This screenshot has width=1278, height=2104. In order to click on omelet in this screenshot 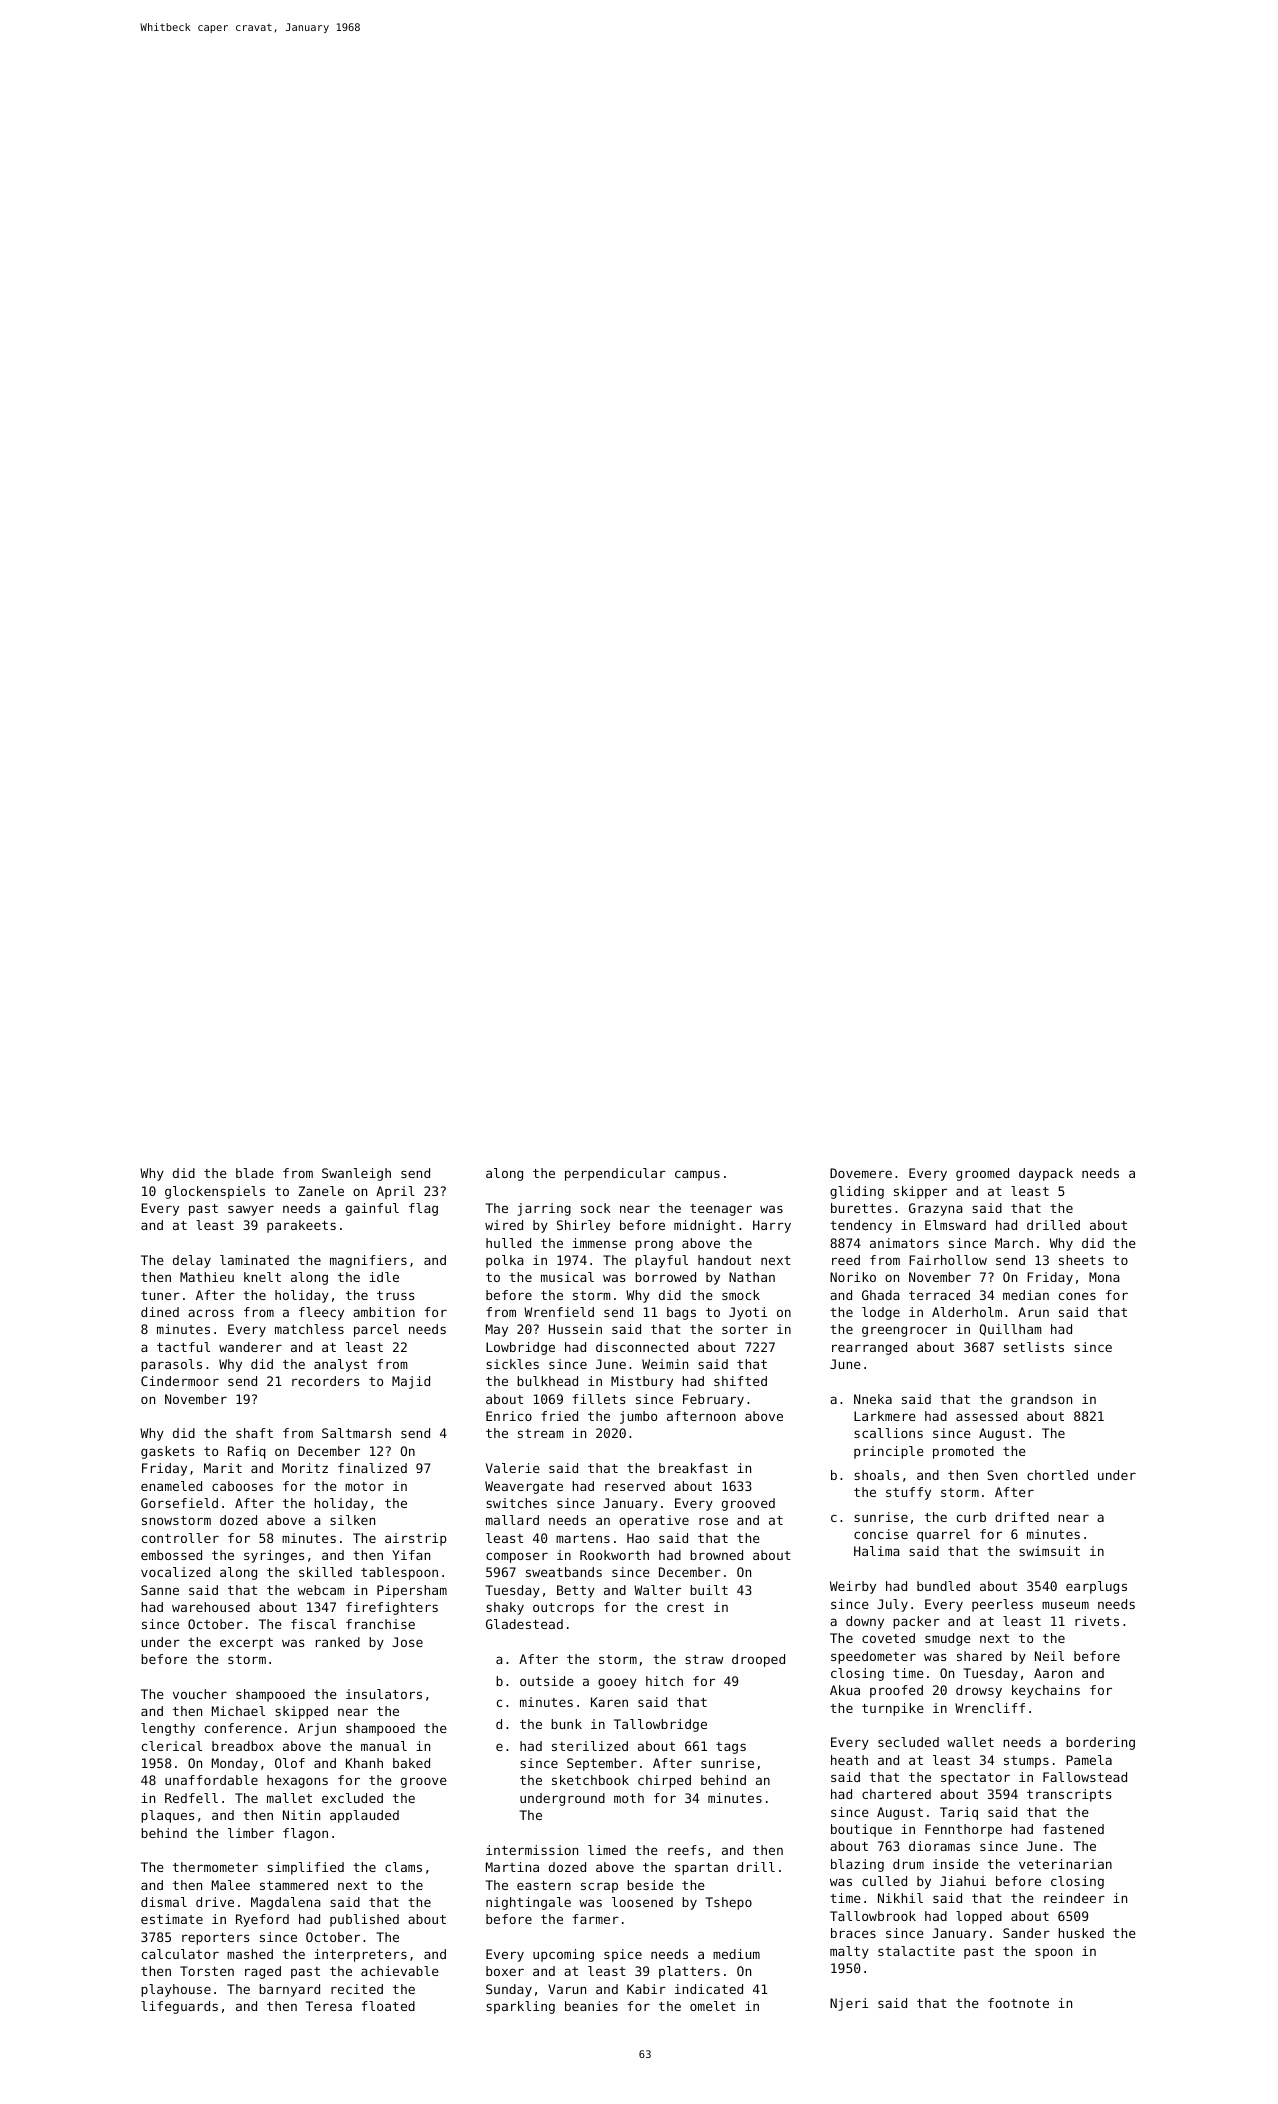, I will do `click(713, 2006)`.
